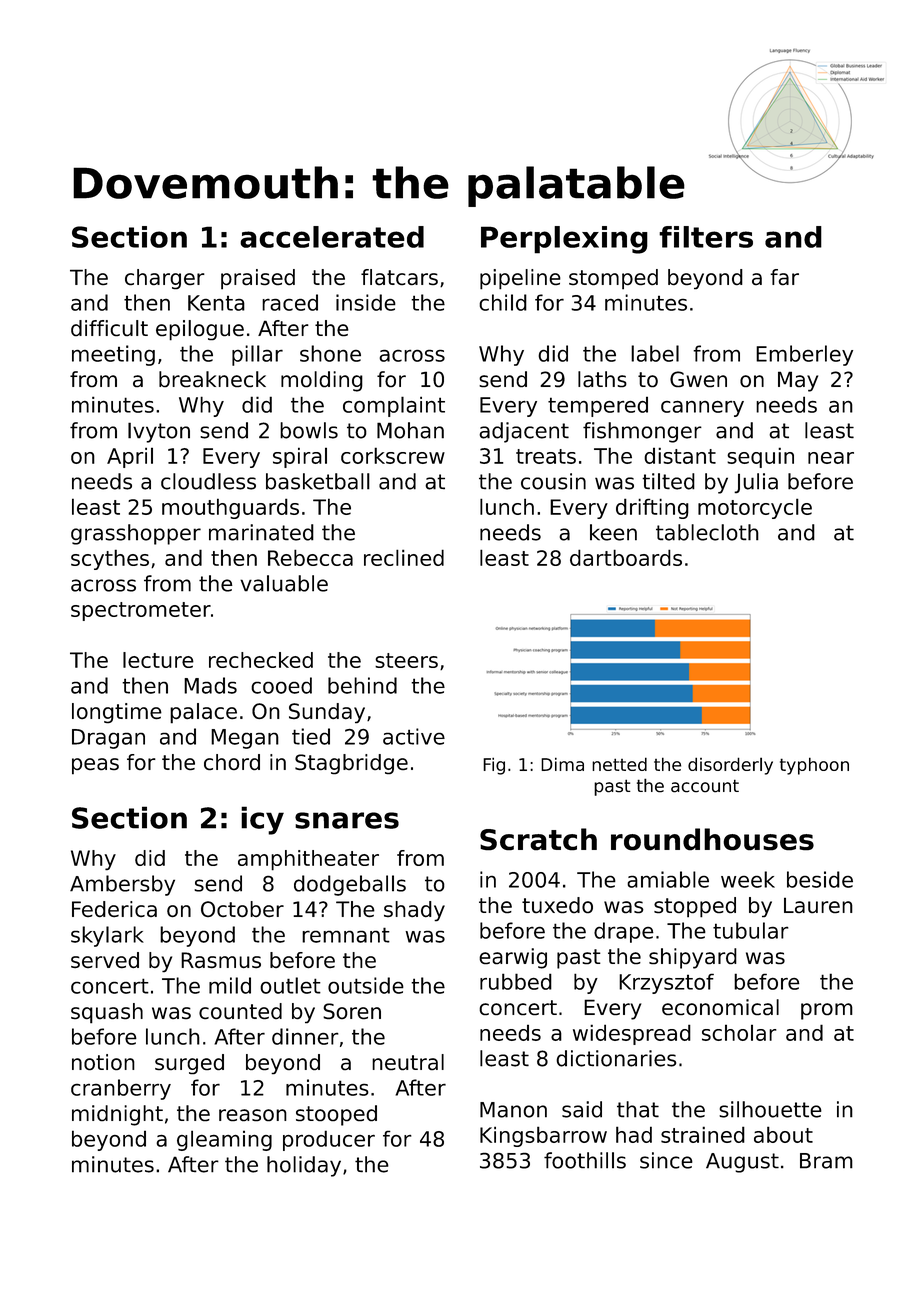 This screenshot has width=924, height=1311. What do you see at coordinates (755, 508) in the screenshot?
I see `motorcycle` at bounding box center [755, 508].
